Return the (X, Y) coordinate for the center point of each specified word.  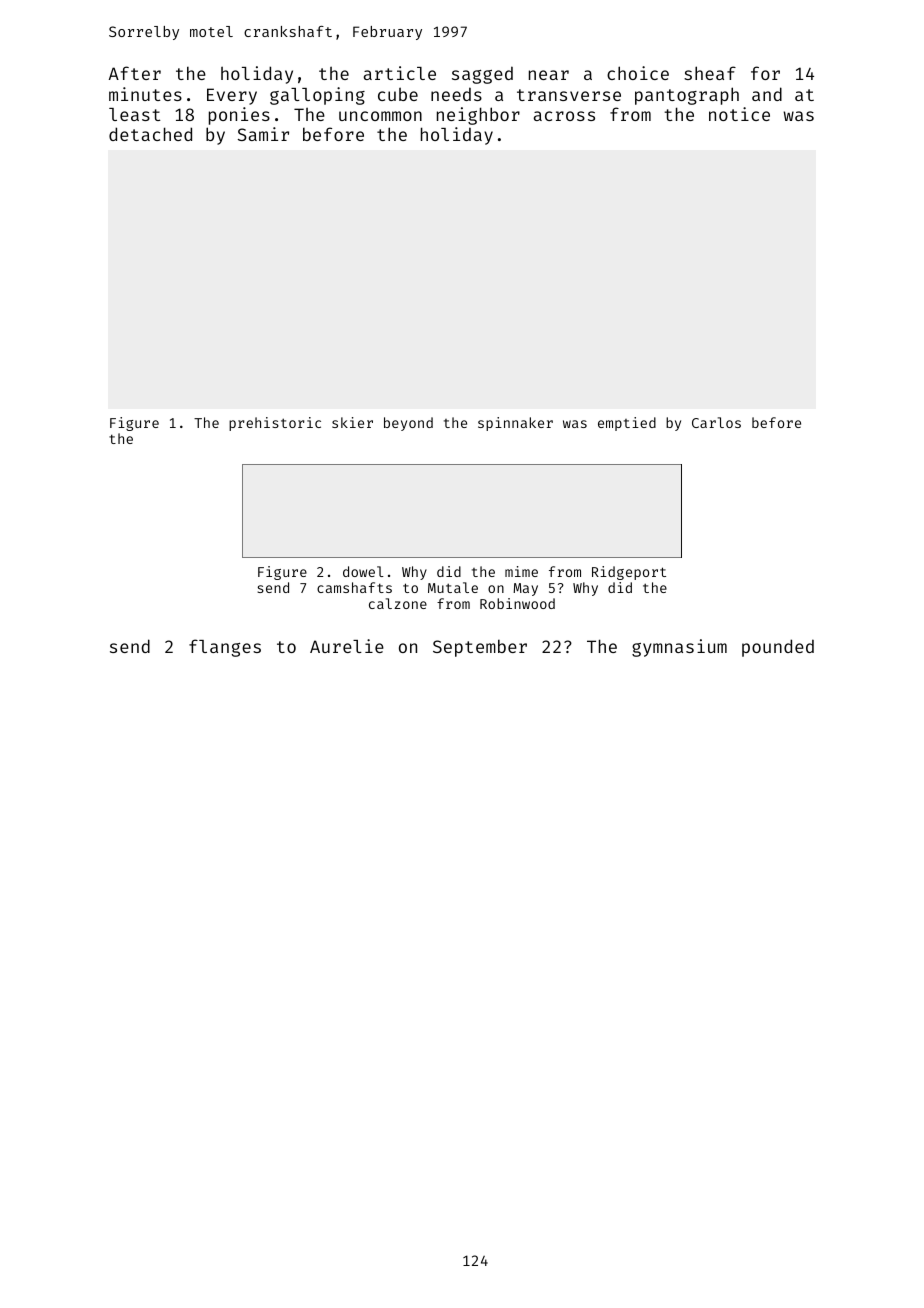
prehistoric (275, 424)
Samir (263, 134)
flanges (225, 648)
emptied (627, 424)
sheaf (710, 73)
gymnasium (679, 648)
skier (352, 422)
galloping (317, 96)
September (480, 648)
